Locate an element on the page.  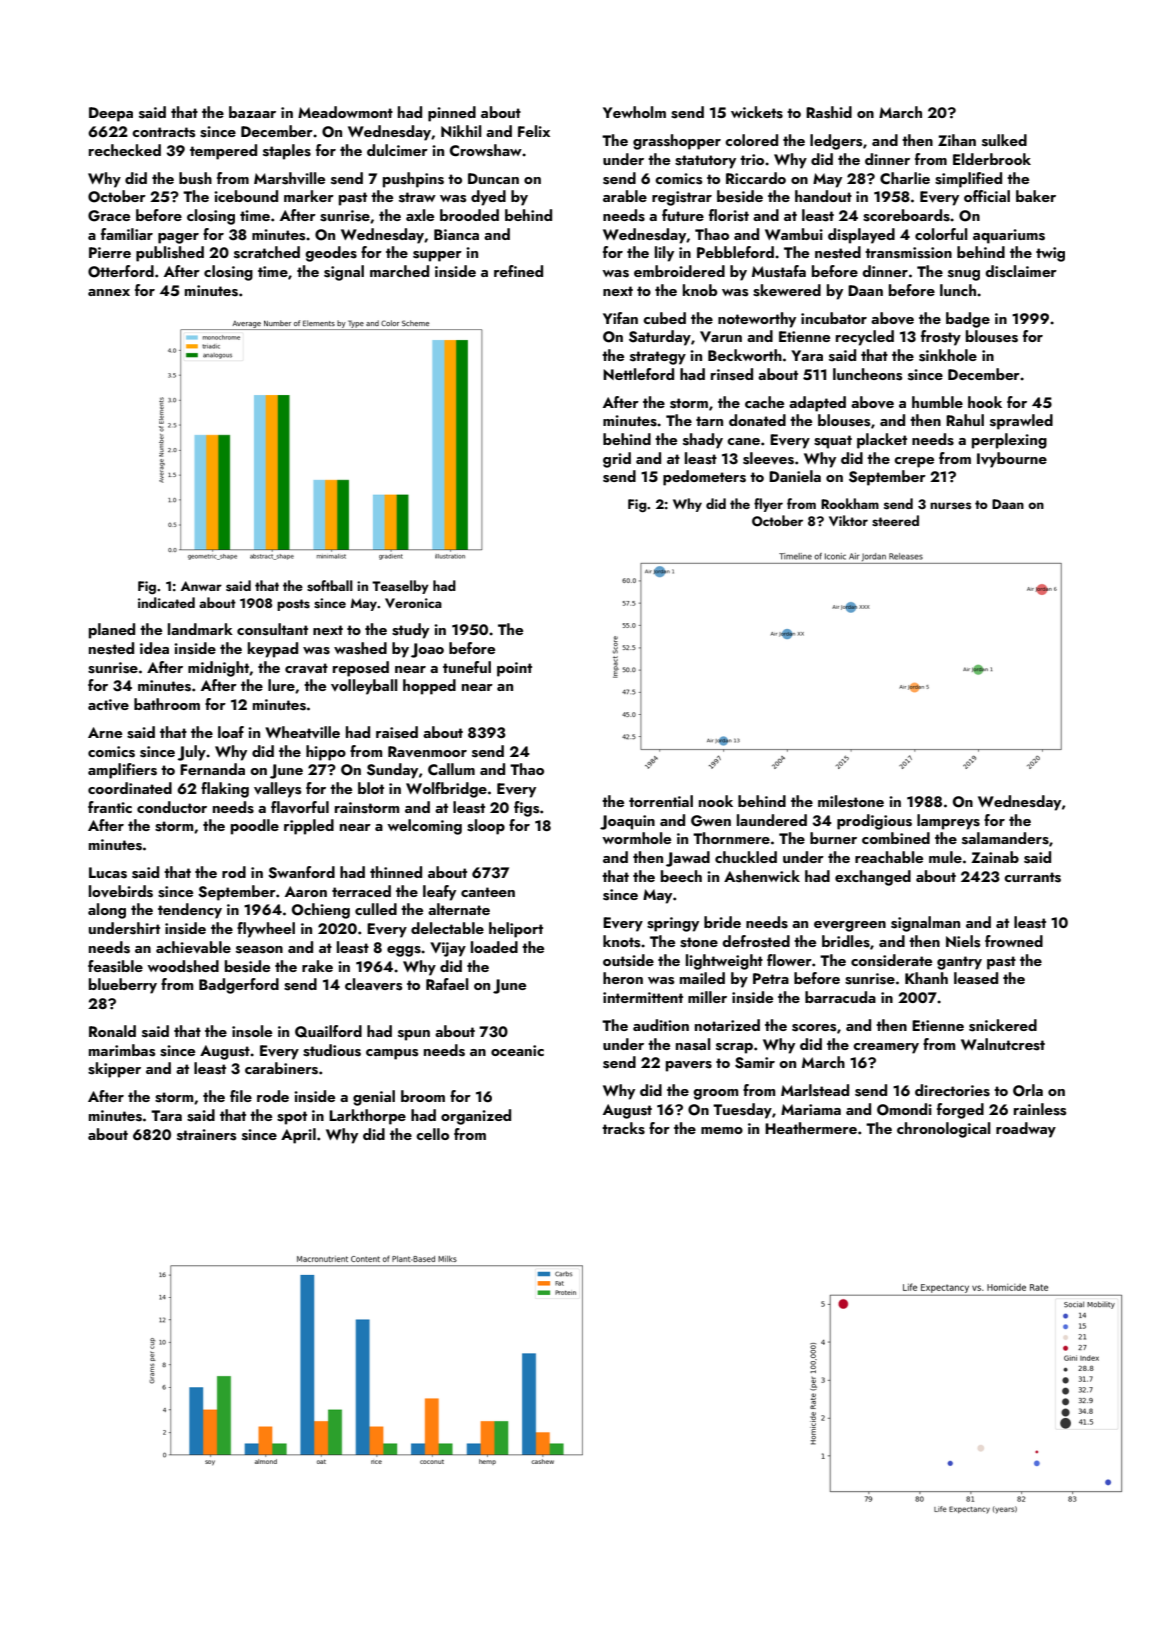
scratched is located at coordinates (267, 252).
